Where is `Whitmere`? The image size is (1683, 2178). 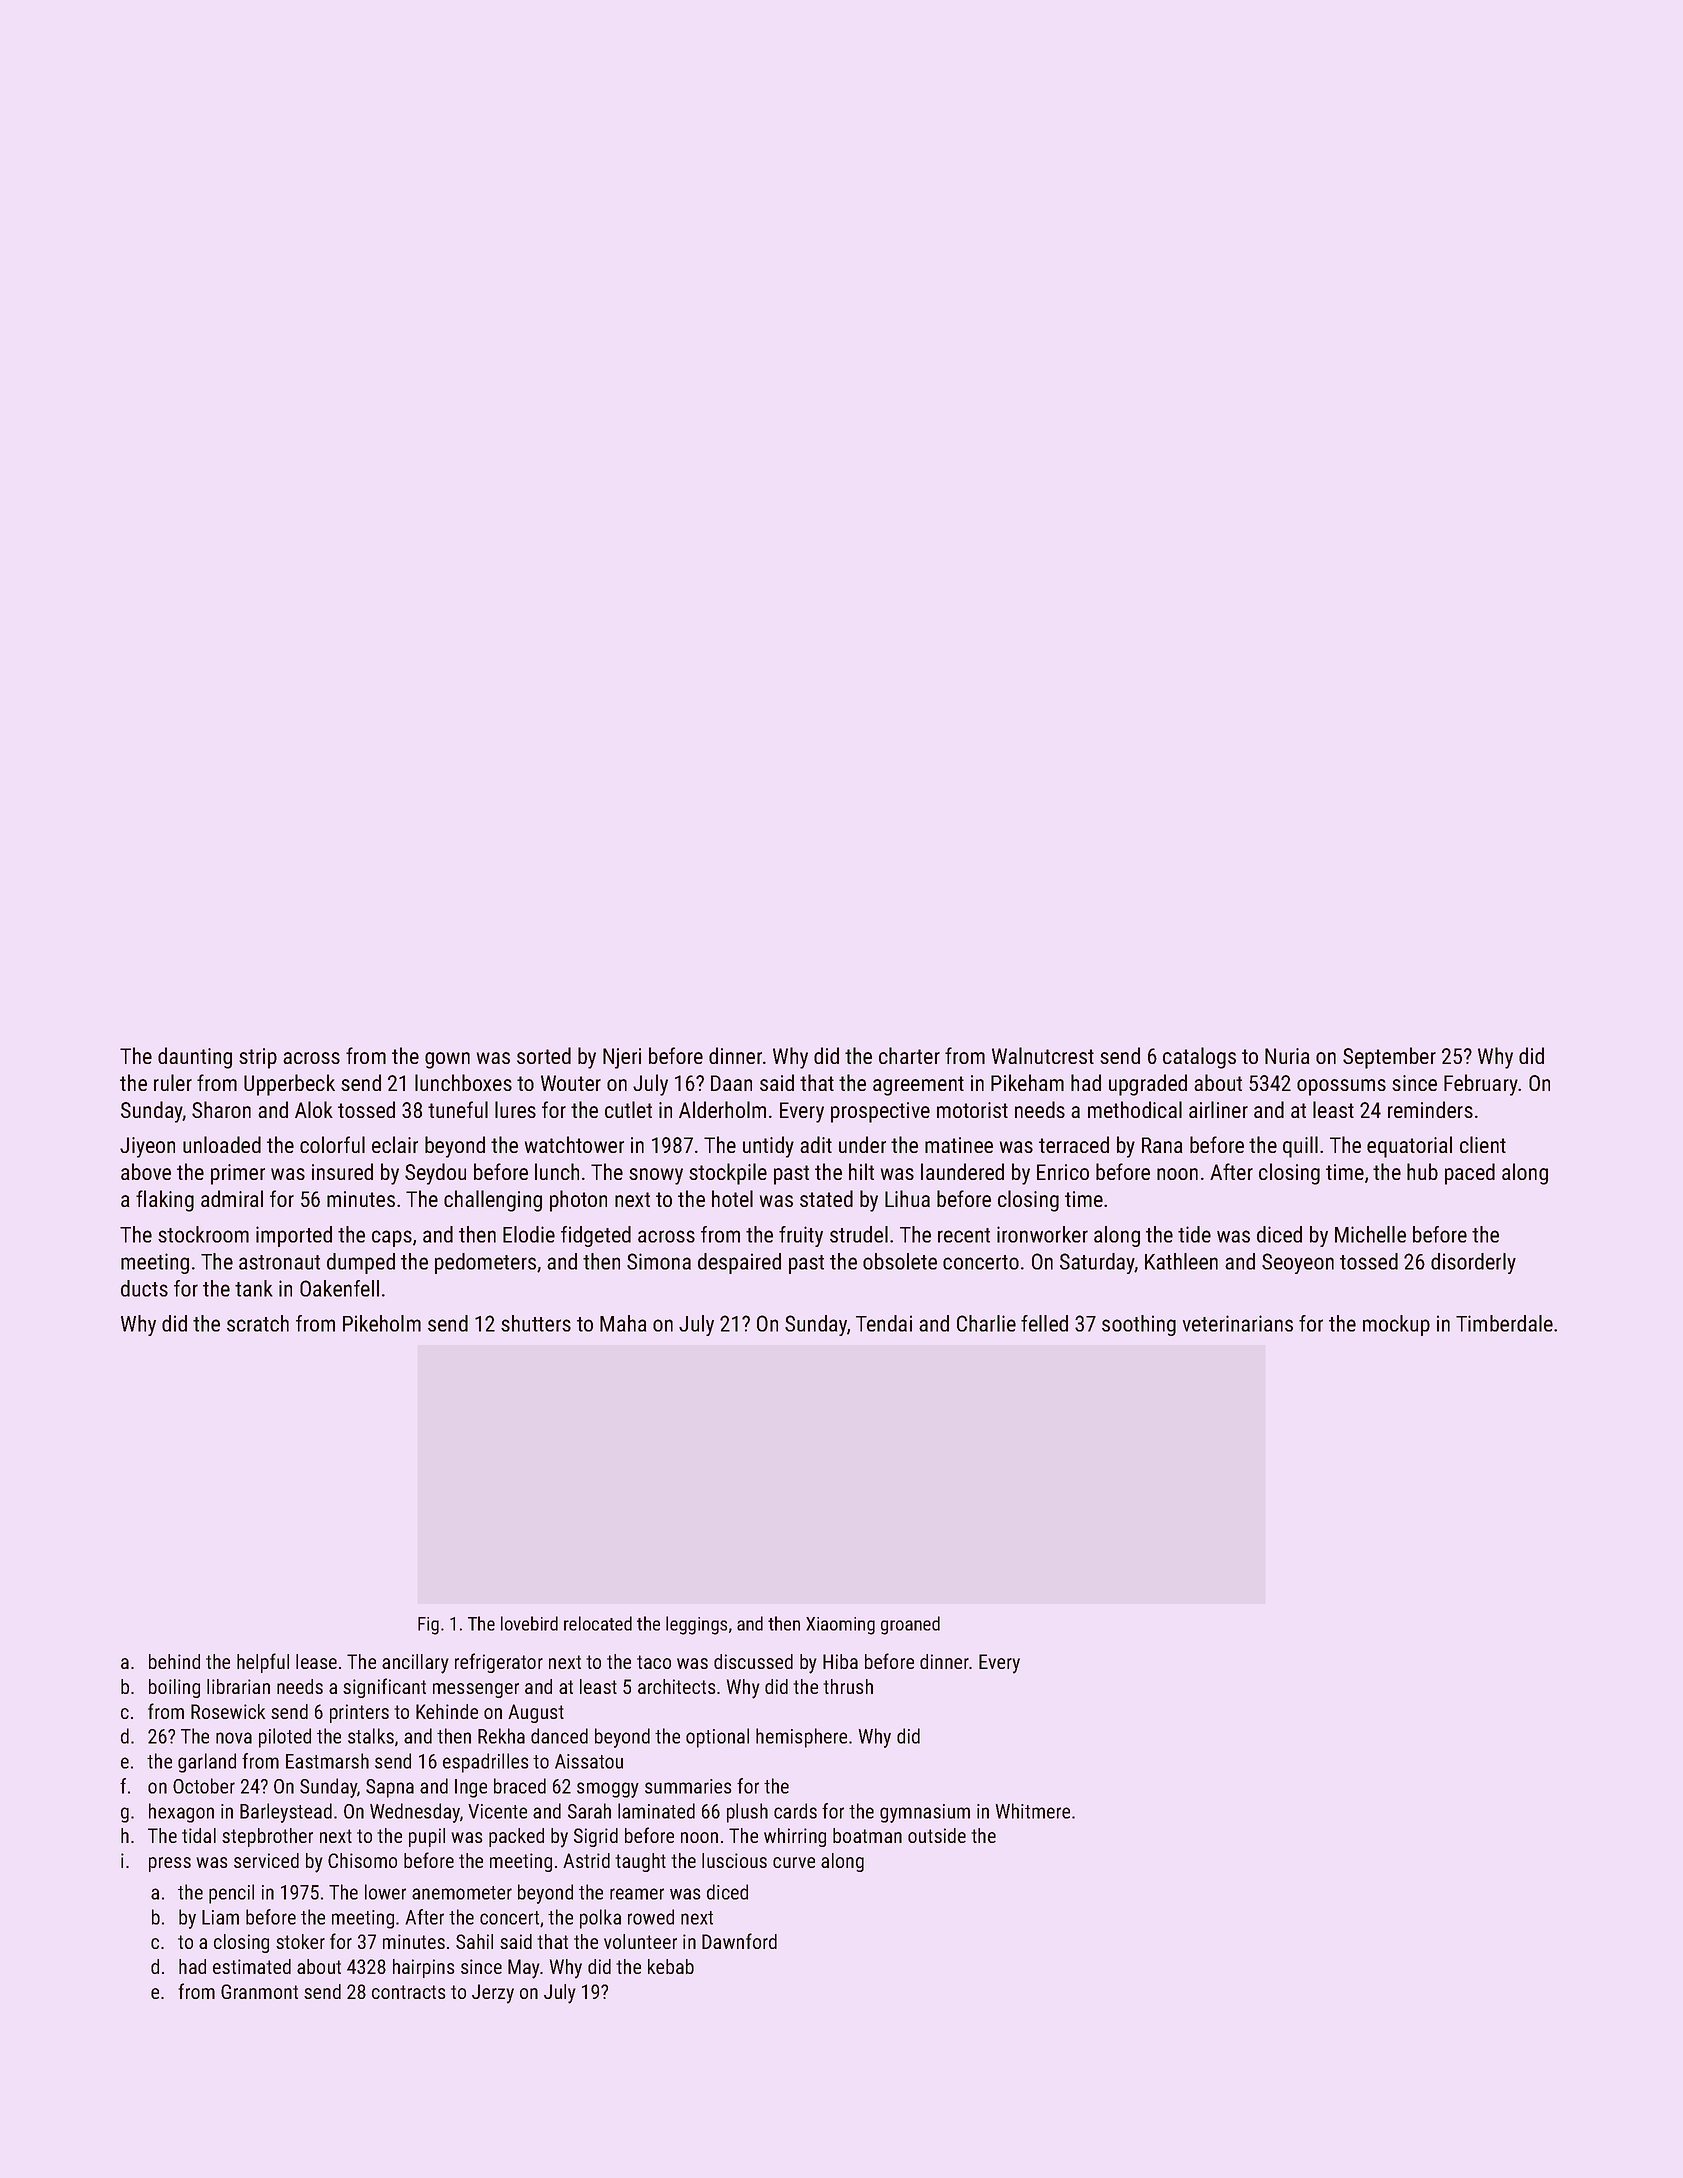 Whitmere is located at coordinates (1033, 1811).
